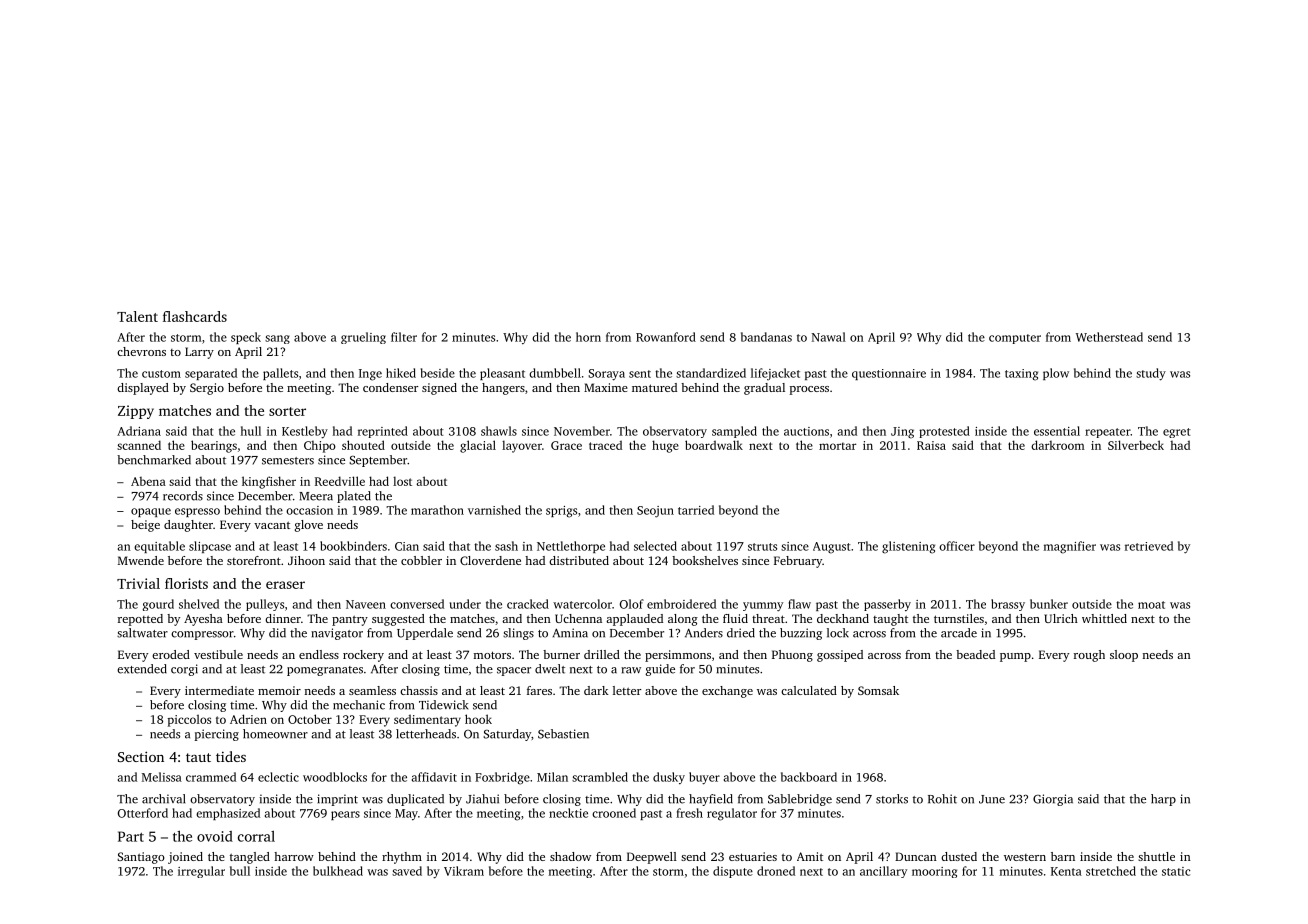  I want to click on Rowanford, so click(666, 337).
